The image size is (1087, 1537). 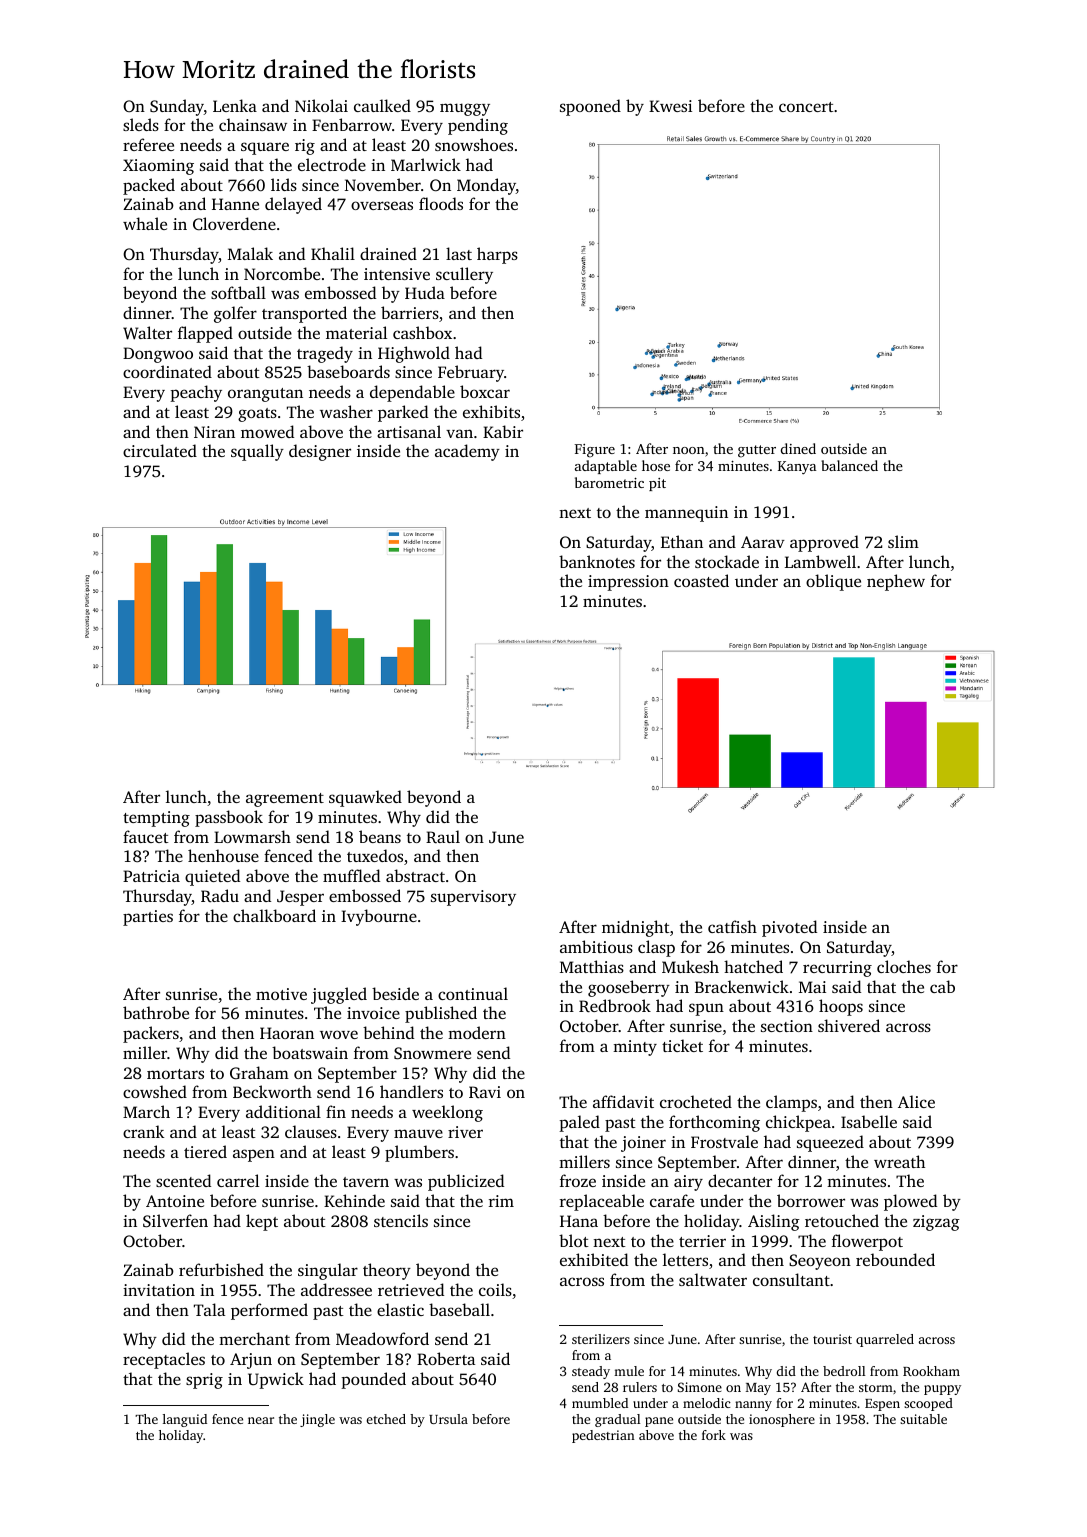 What do you see at coordinates (904, 966) in the document?
I see `cloches` at bounding box center [904, 966].
